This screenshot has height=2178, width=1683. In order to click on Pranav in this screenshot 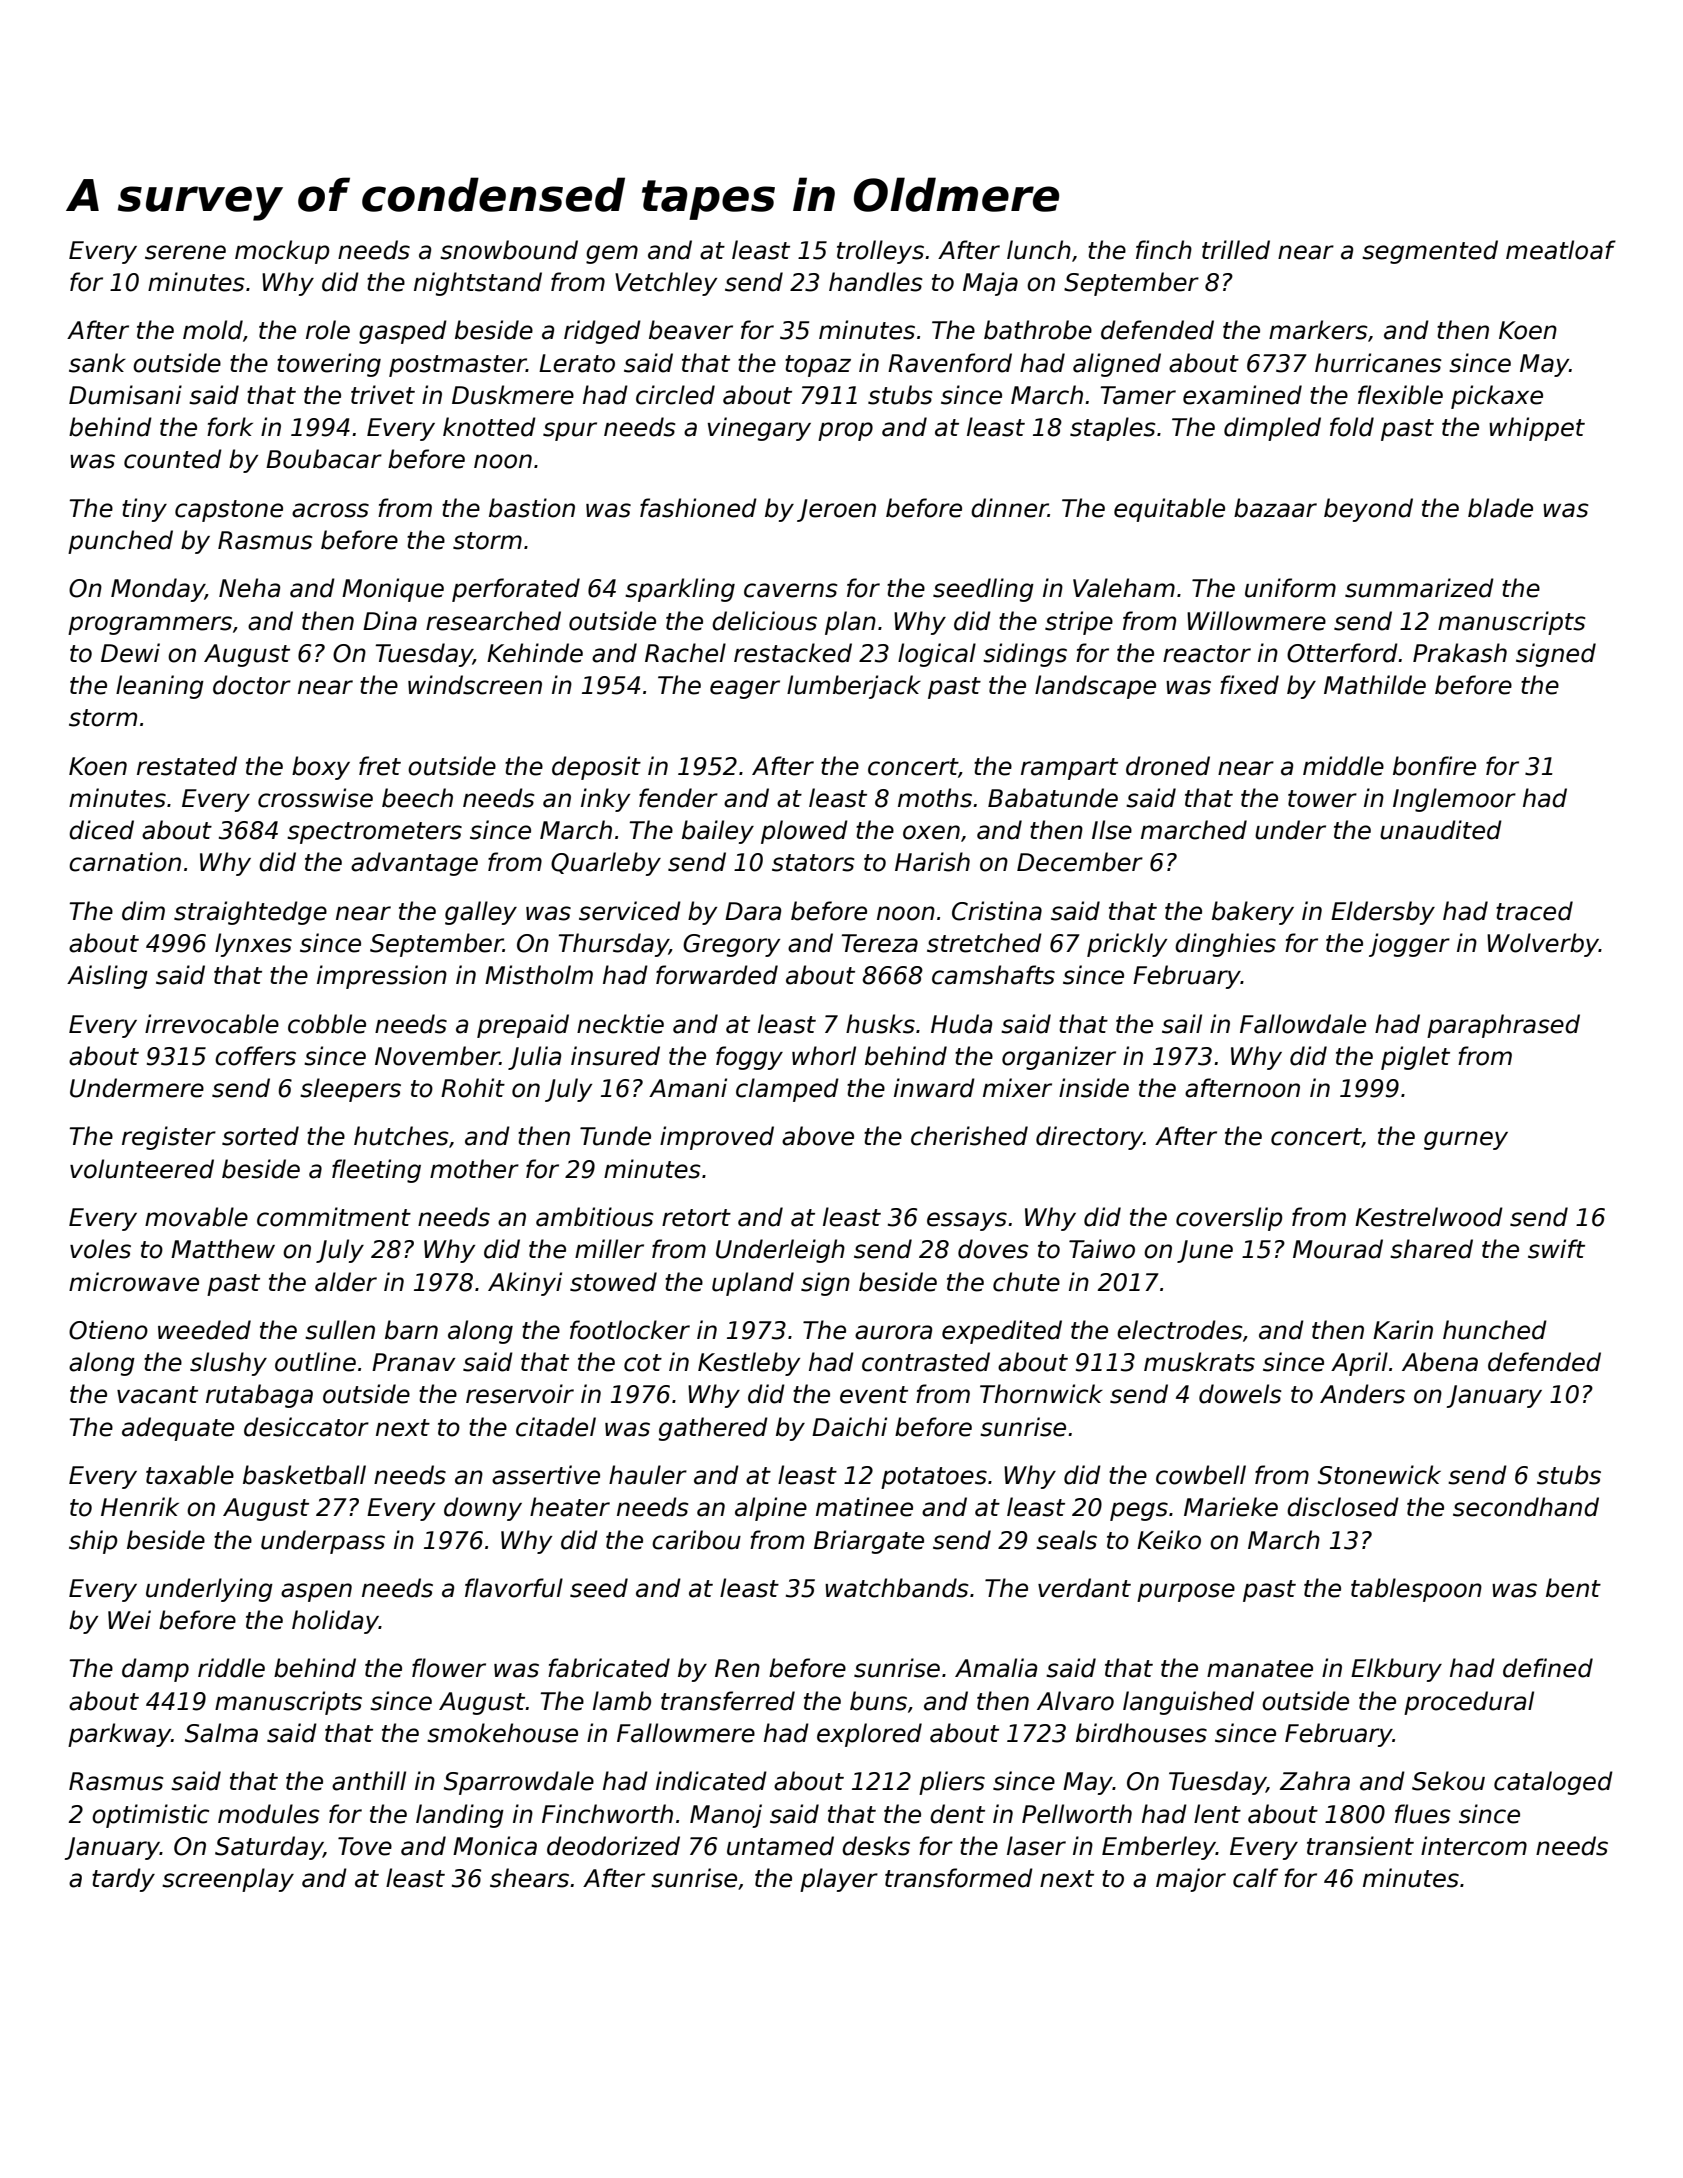, I will do `click(414, 1362)`.
